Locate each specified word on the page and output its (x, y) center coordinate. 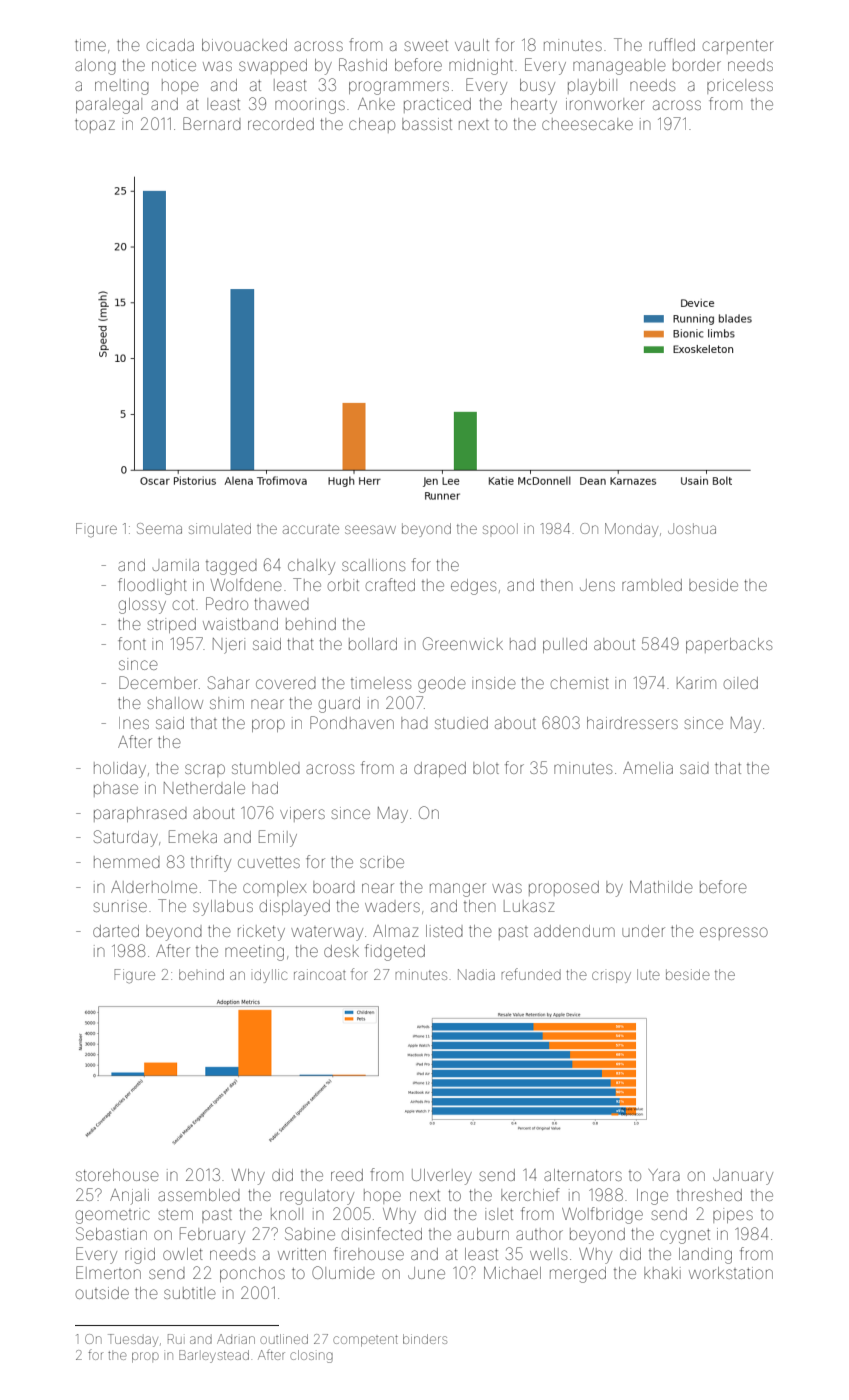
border (697, 65)
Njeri (229, 646)
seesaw (370, 529)
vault (472, 45)
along (95, 67)
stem (175, 1214)
